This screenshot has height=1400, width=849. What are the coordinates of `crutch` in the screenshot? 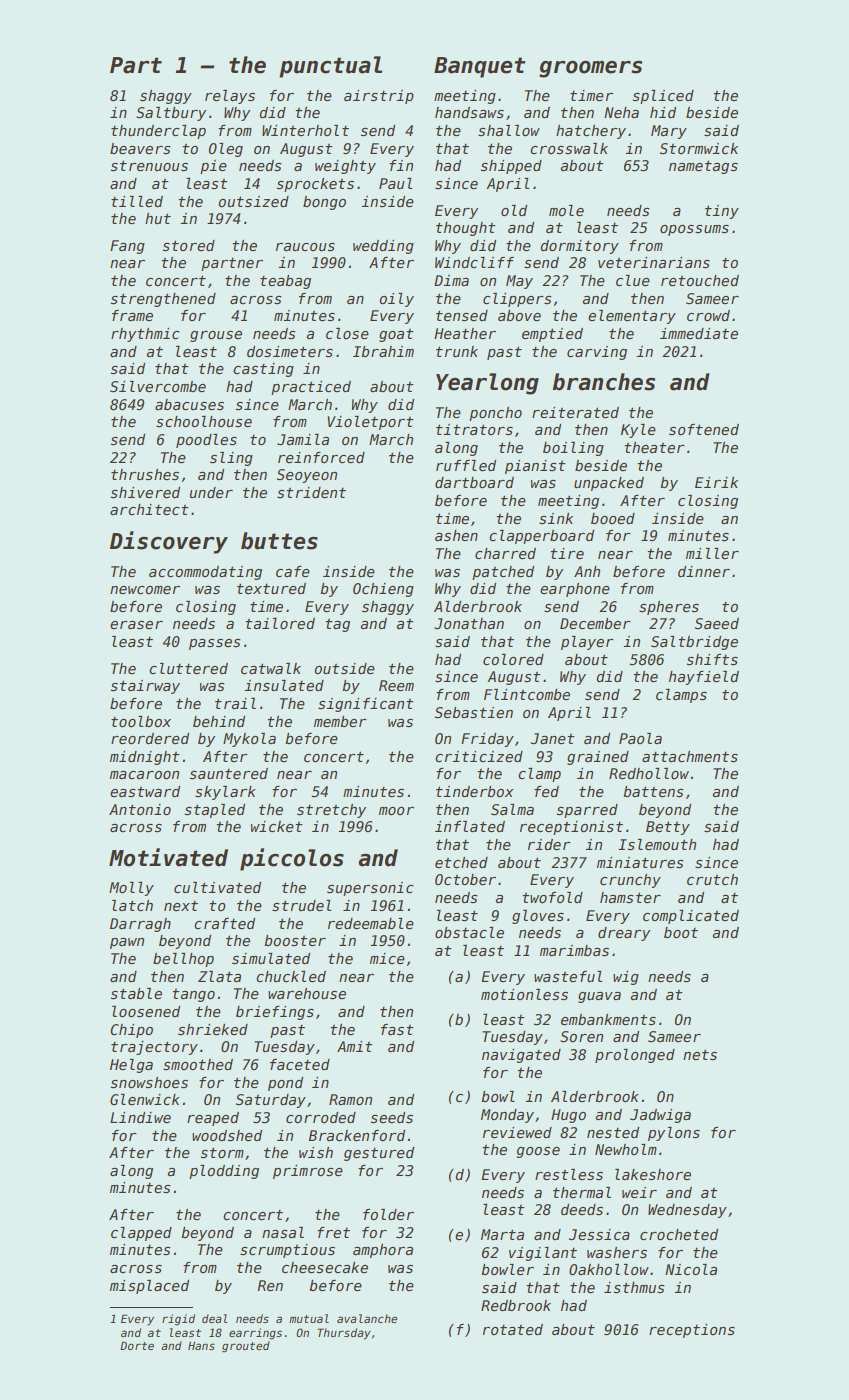 It's located at (712, 879).
